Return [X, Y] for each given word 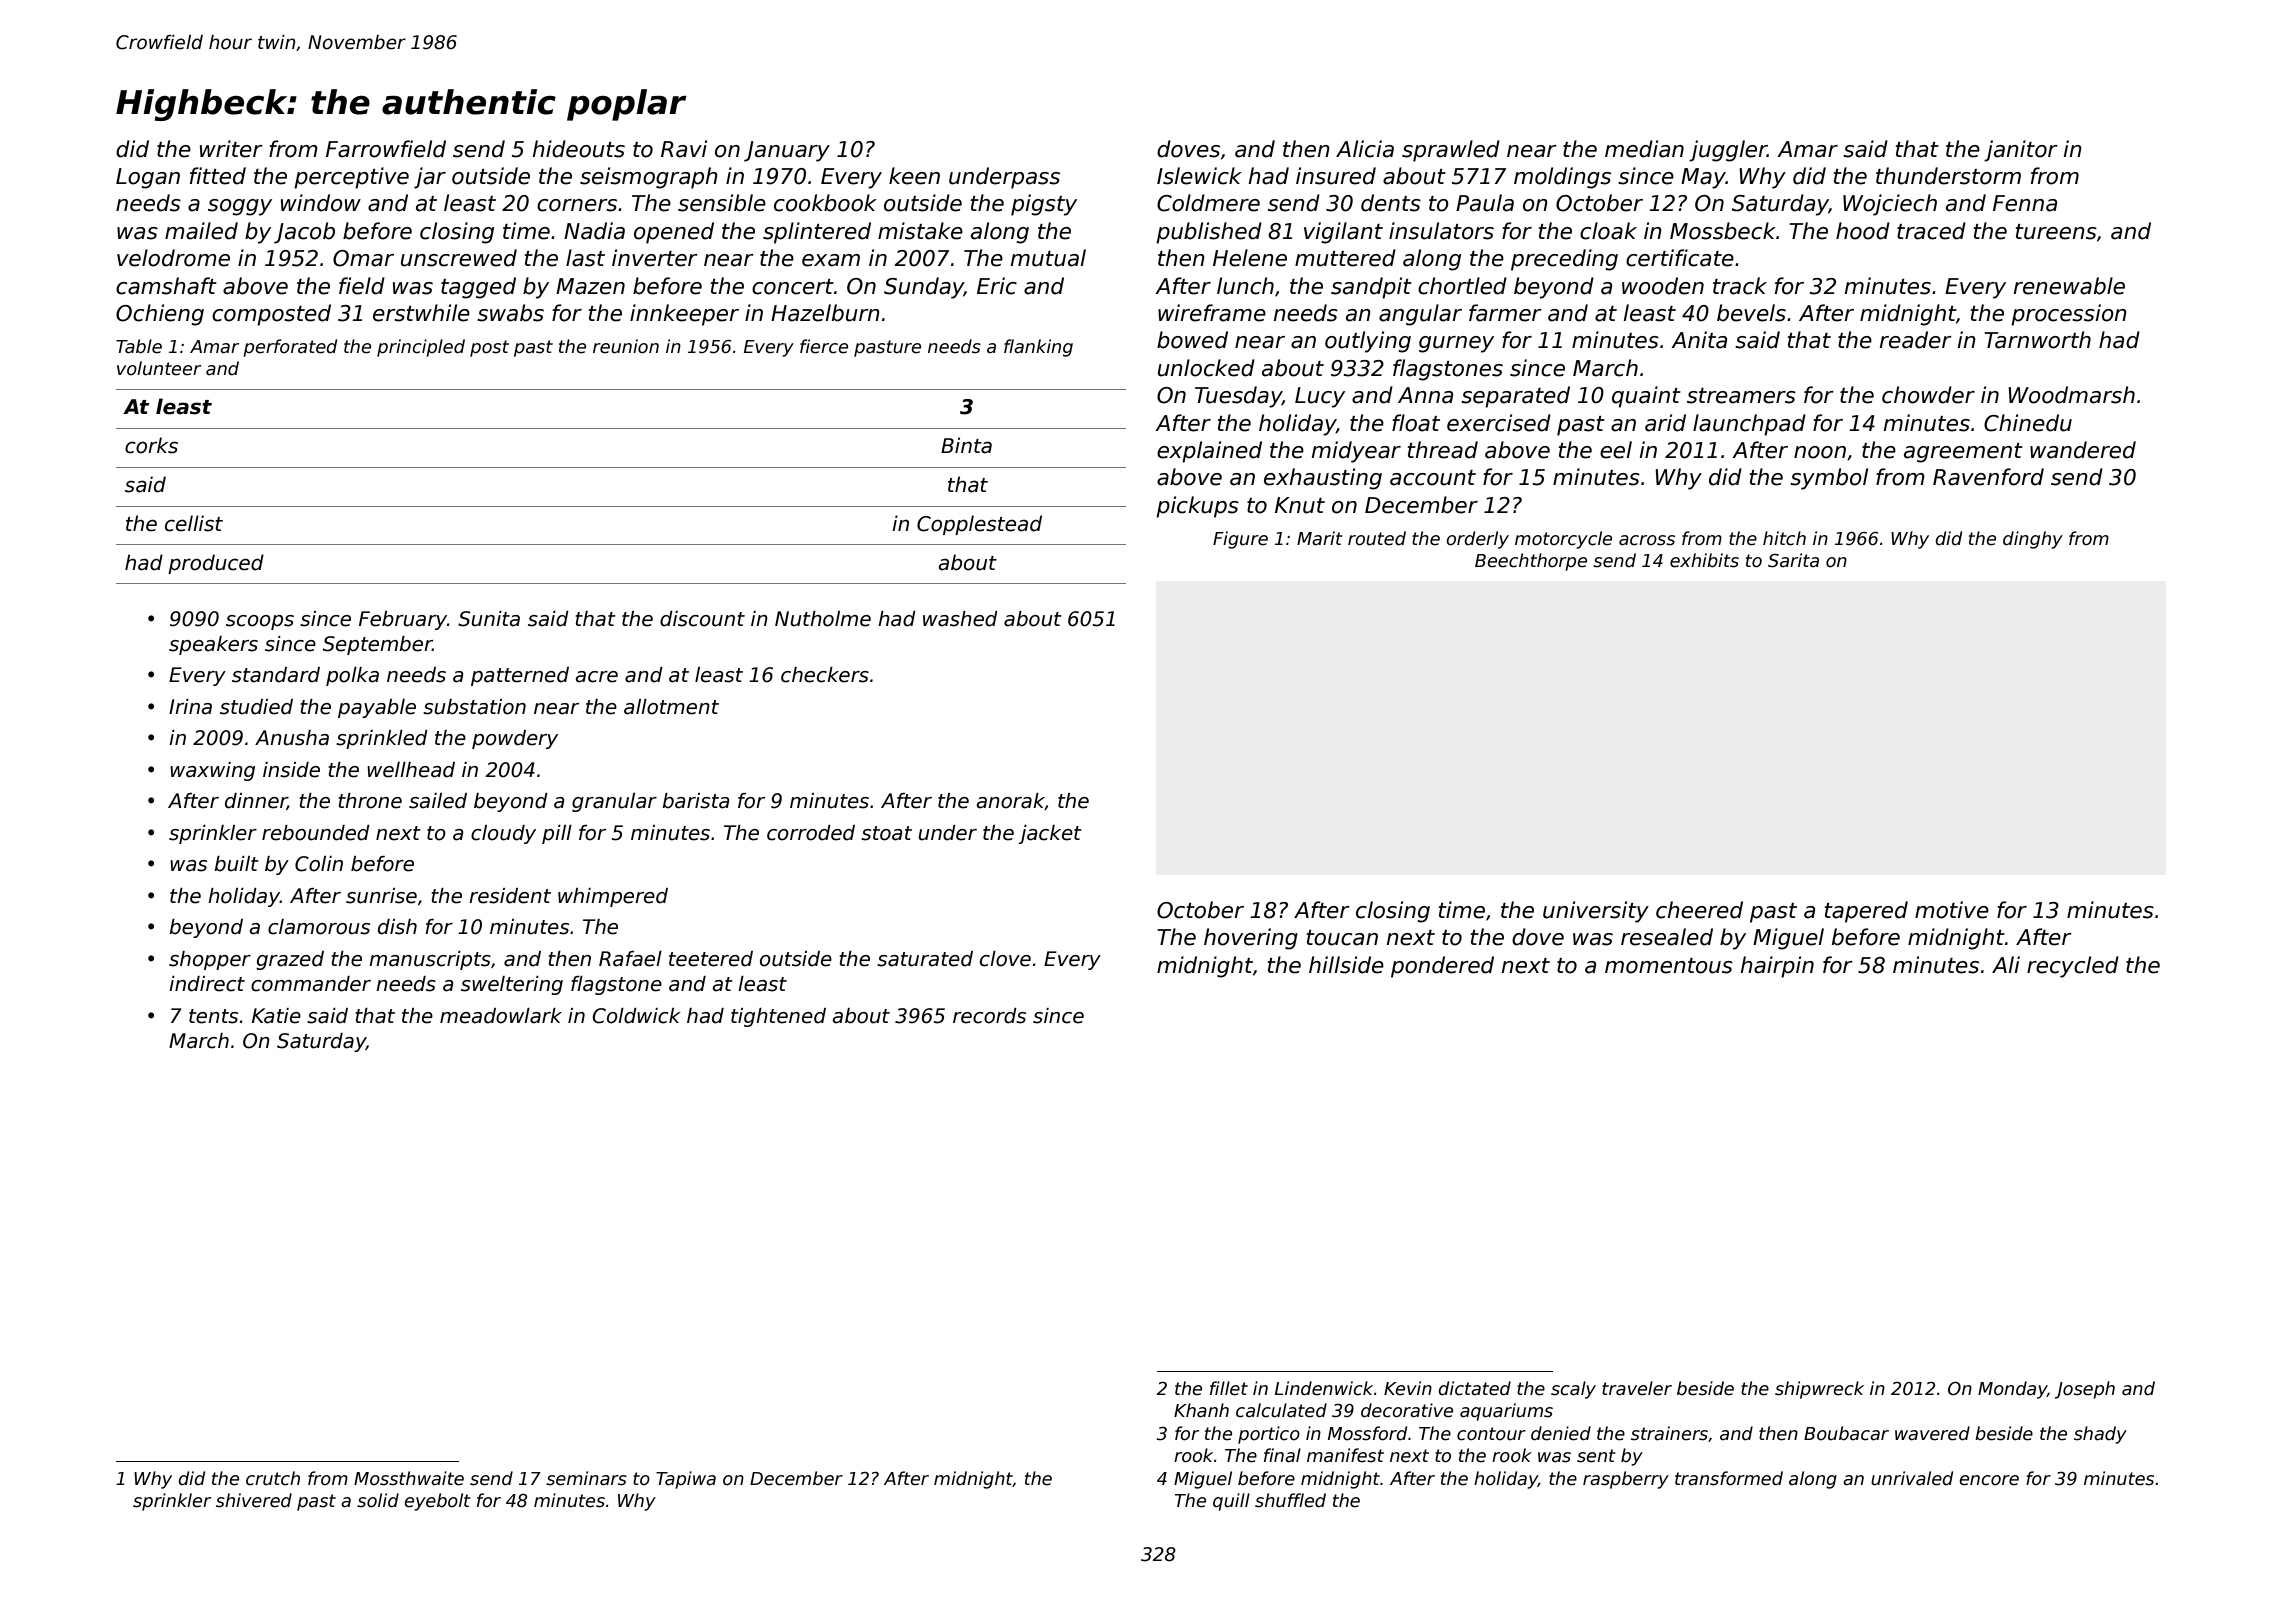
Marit [1320, 538]
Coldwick [636, 1016]
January [787, 151]
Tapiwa [686, 1480]
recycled [2073, 967]
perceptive [351, 178]
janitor [2021, 151]
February [403, 620]
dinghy [2033, 540]
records [989, 1016]
